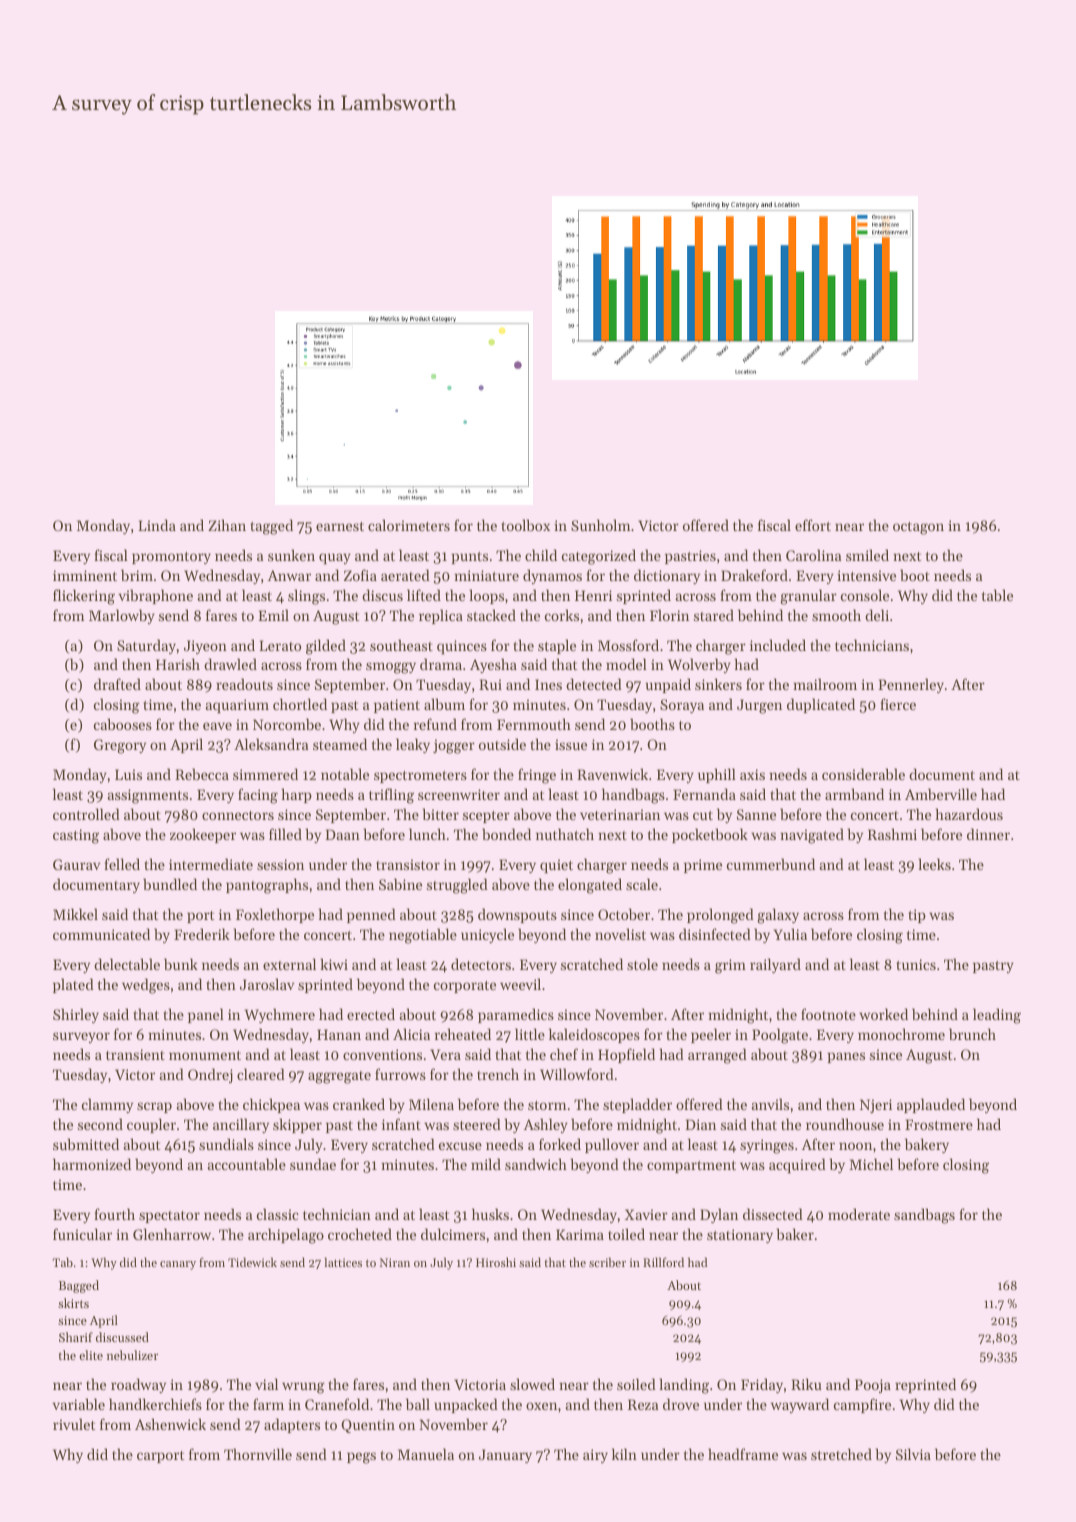 Image resolution: width=1076 pixels, height=1522 pixels. Describe the element at coordinates (877, 615) in the screenshot. I see `deli` at that location.
